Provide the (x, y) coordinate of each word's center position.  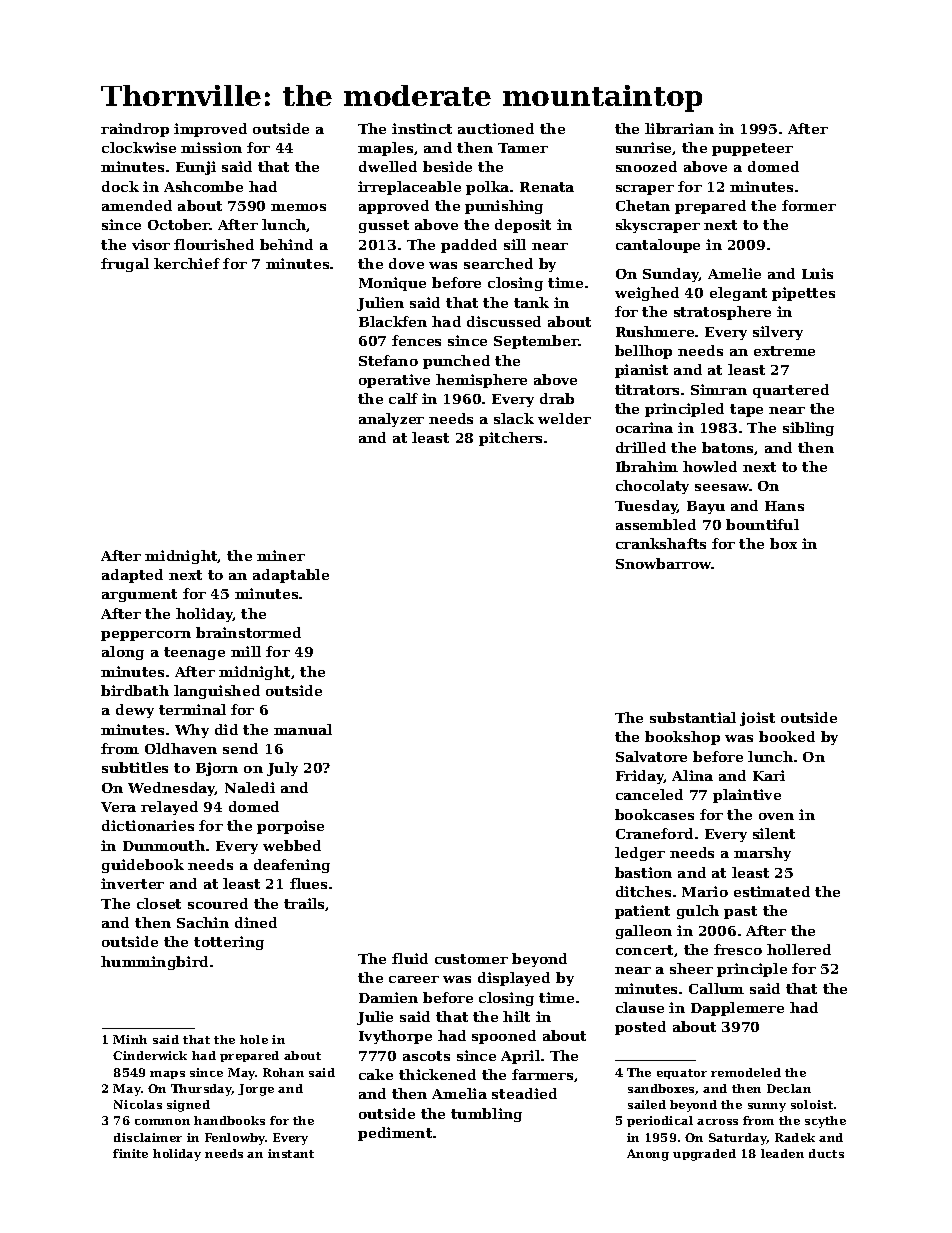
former (809, 205)
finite (130, 1153)
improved (210, 130)
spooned (504, 1037)
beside (447, 166)
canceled (649, 794)
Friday (640, 777)
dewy (135, 711)
